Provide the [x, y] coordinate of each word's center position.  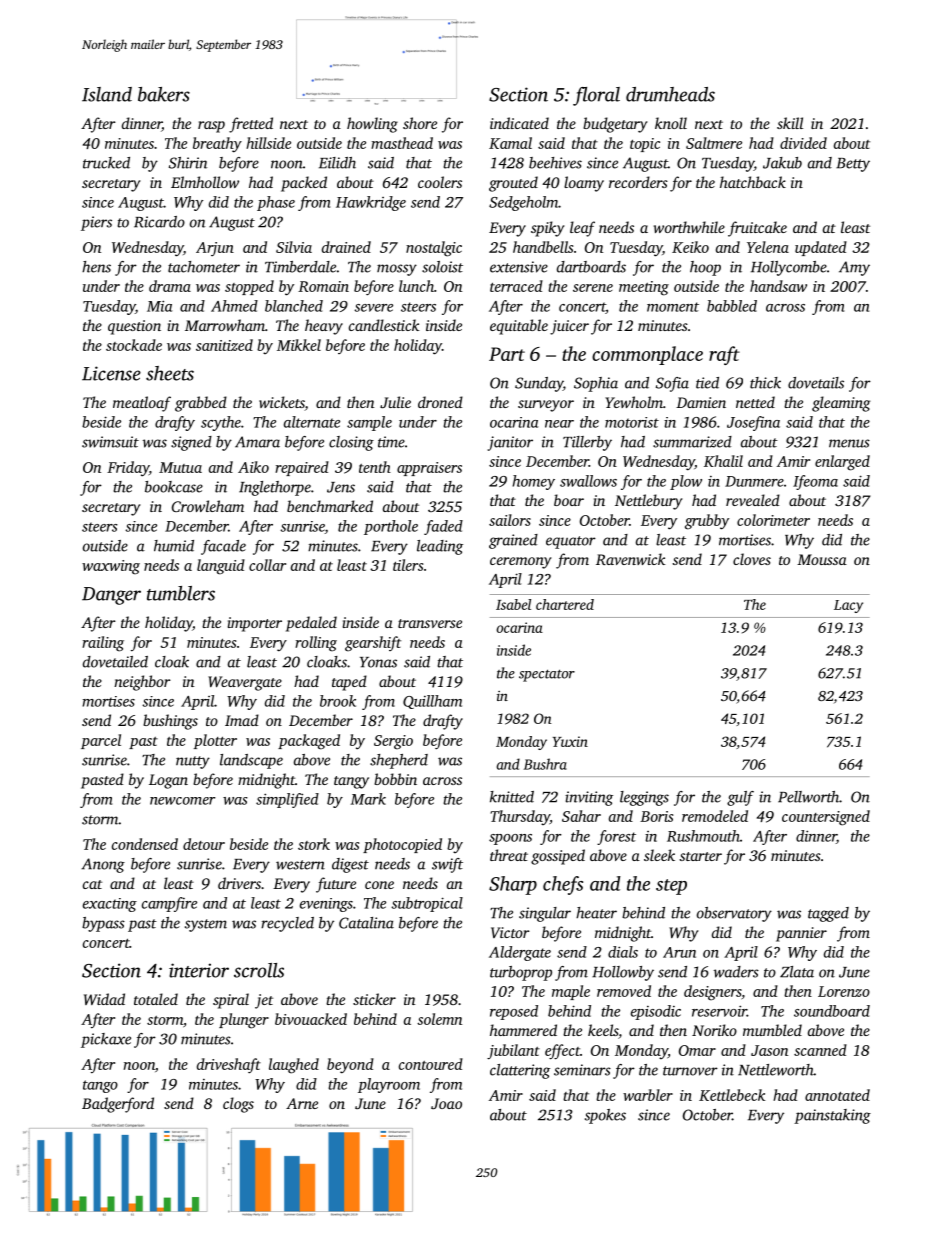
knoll [671, 123]
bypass [103, 924]
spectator [547, 675]
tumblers [181, 593]
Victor [510, 932]
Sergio [393, 742]
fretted [251, 125]
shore [420, 123]
